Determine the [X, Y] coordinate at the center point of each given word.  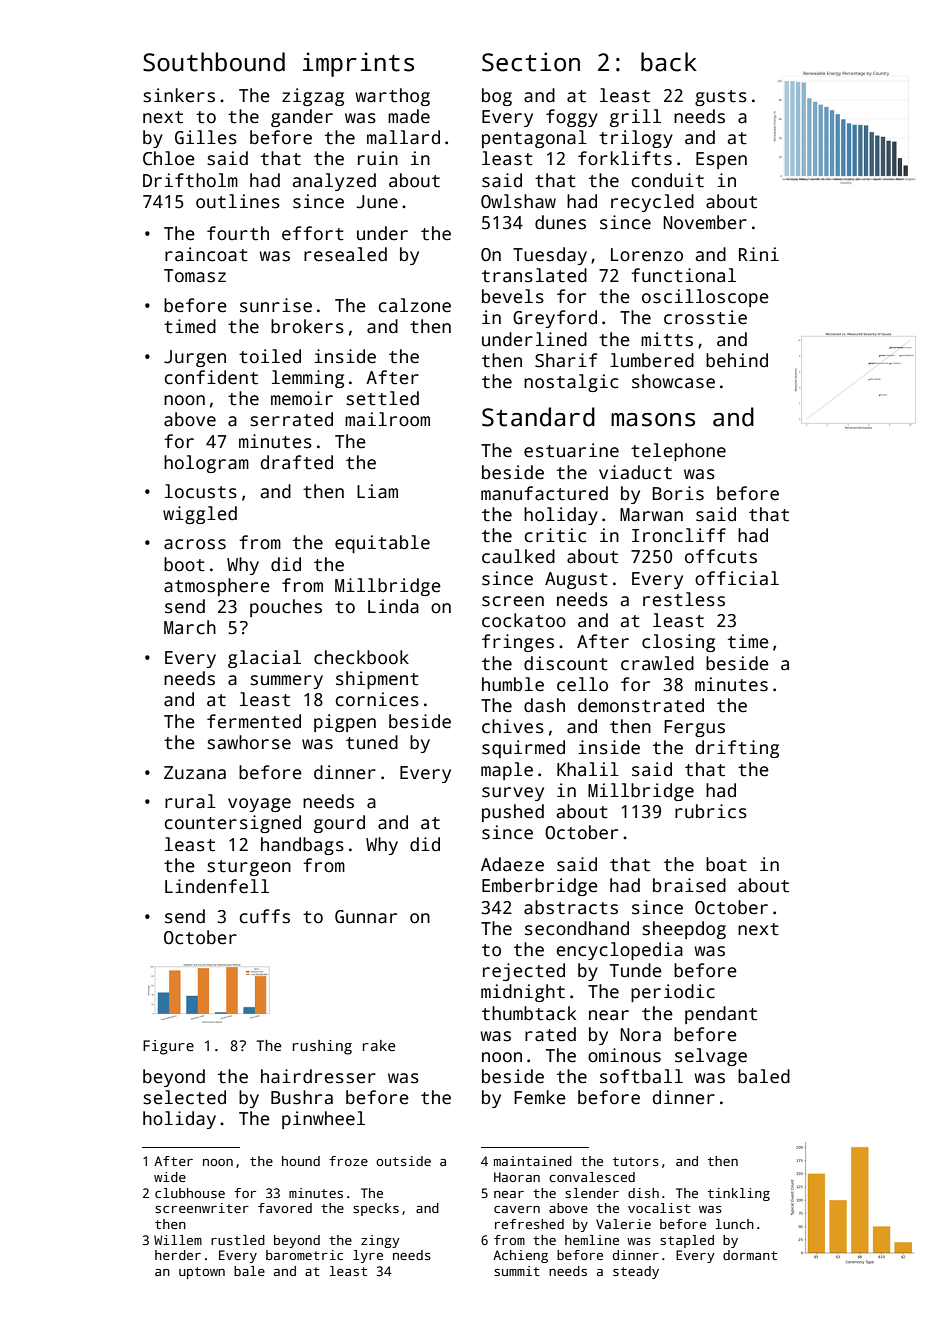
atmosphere [217, 587]
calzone [415, 305]
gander [302, 118]
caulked [518, 556]
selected [185, 1097]
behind [737, 360]
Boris [678, 493]
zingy [380, 1241]
